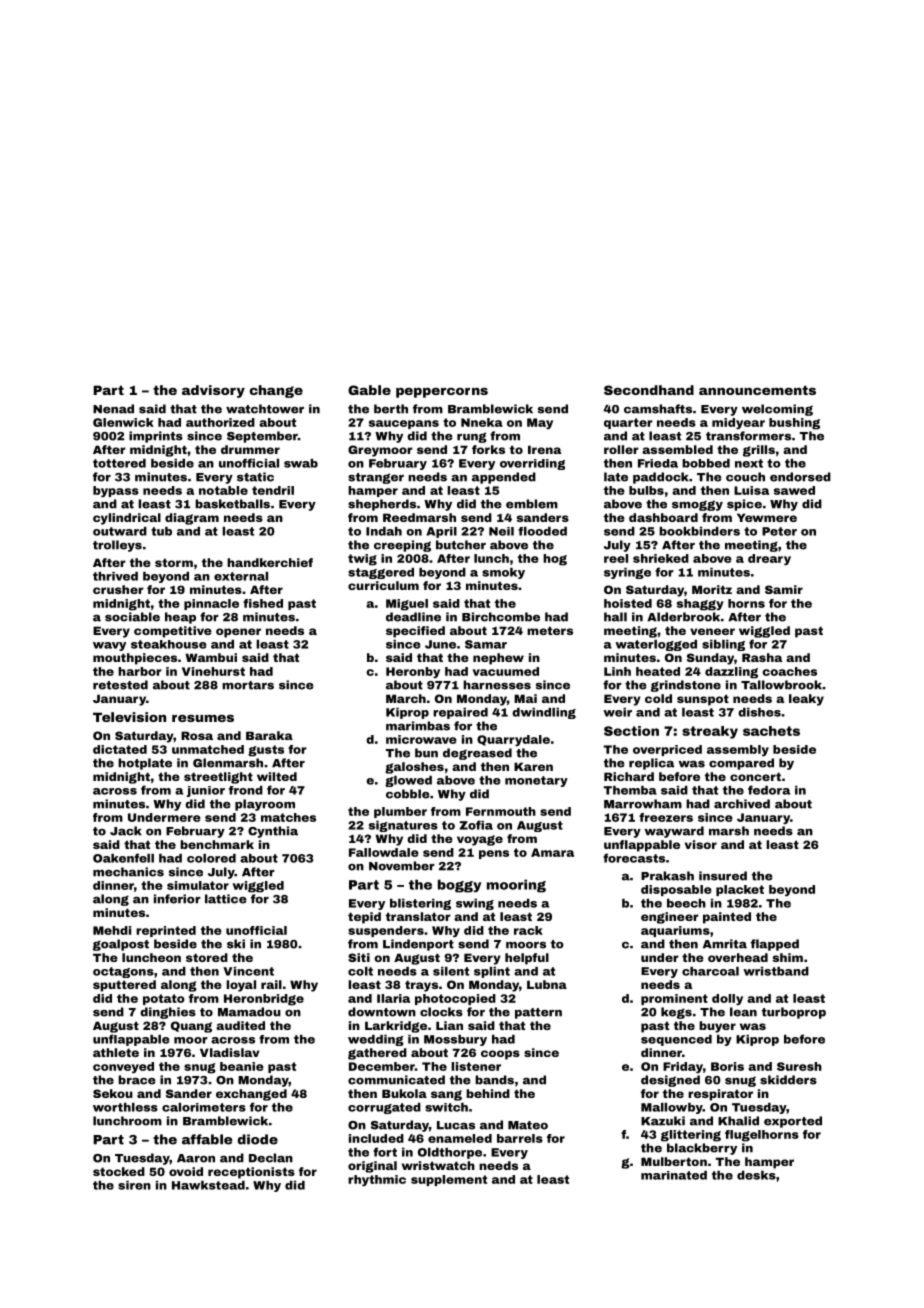  I want to click on roller, so click(621, 449).
